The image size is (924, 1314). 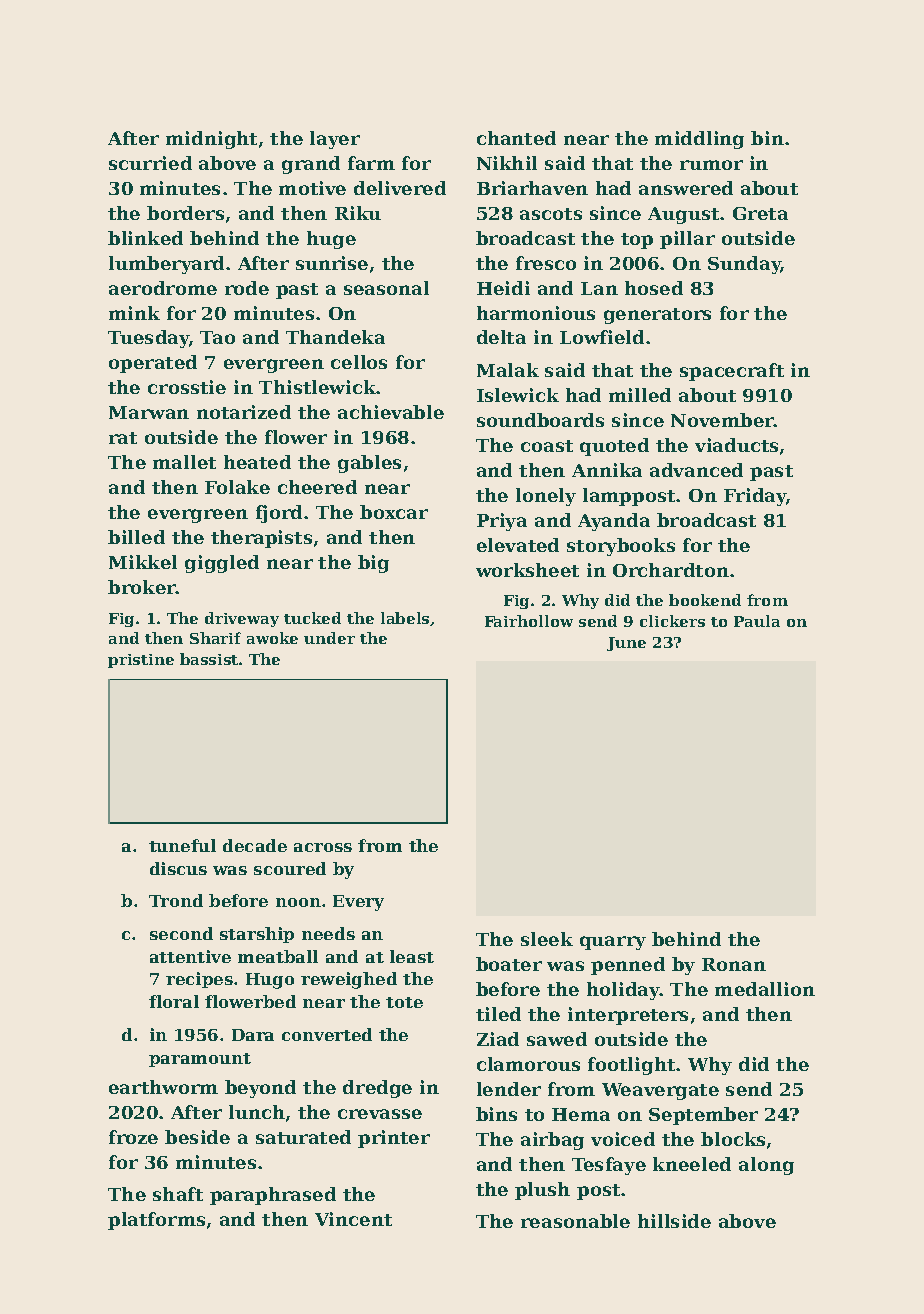 I want to click on floral, so click(x=174, y=1001).
